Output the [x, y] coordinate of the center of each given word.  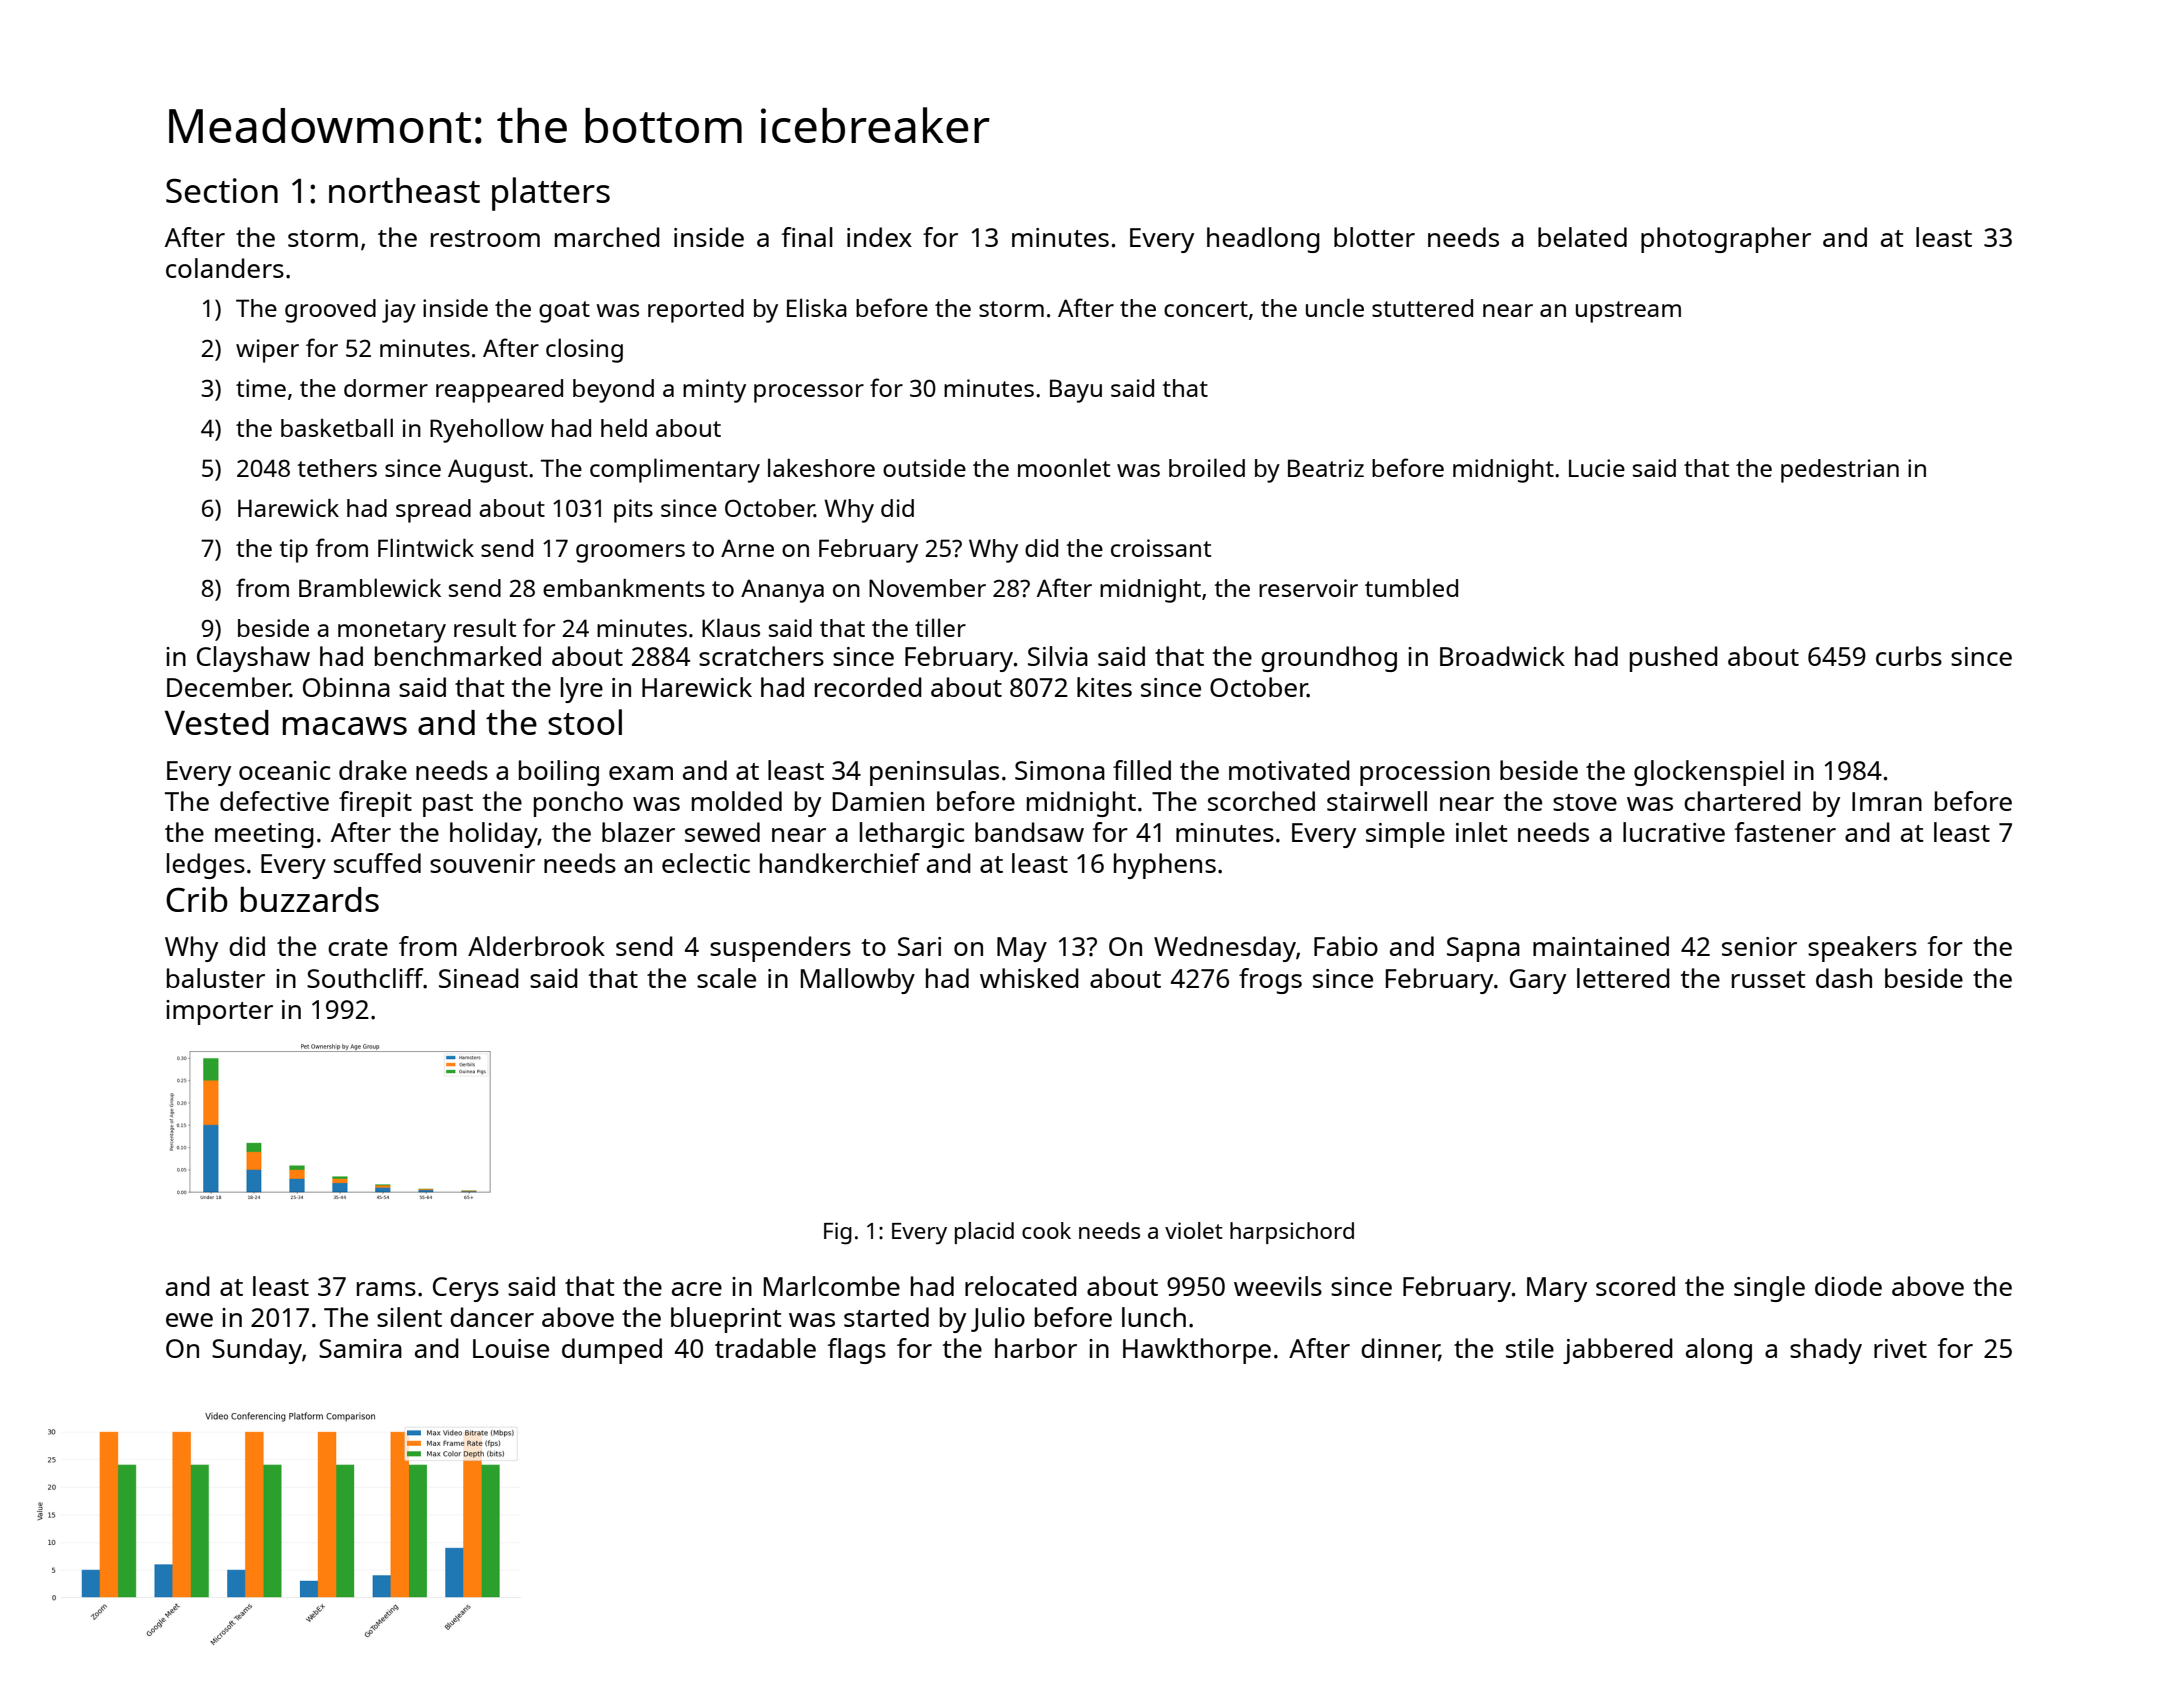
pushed [1674, 659]
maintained [1601, 946]
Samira [360, 1348]
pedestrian [1840, 471]
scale [726, 978]
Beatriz [1326, 468]
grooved [330, 311]
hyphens [1165, 866]
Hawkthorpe [1197, 1351]
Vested [217, 722]
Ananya [782, 591]
